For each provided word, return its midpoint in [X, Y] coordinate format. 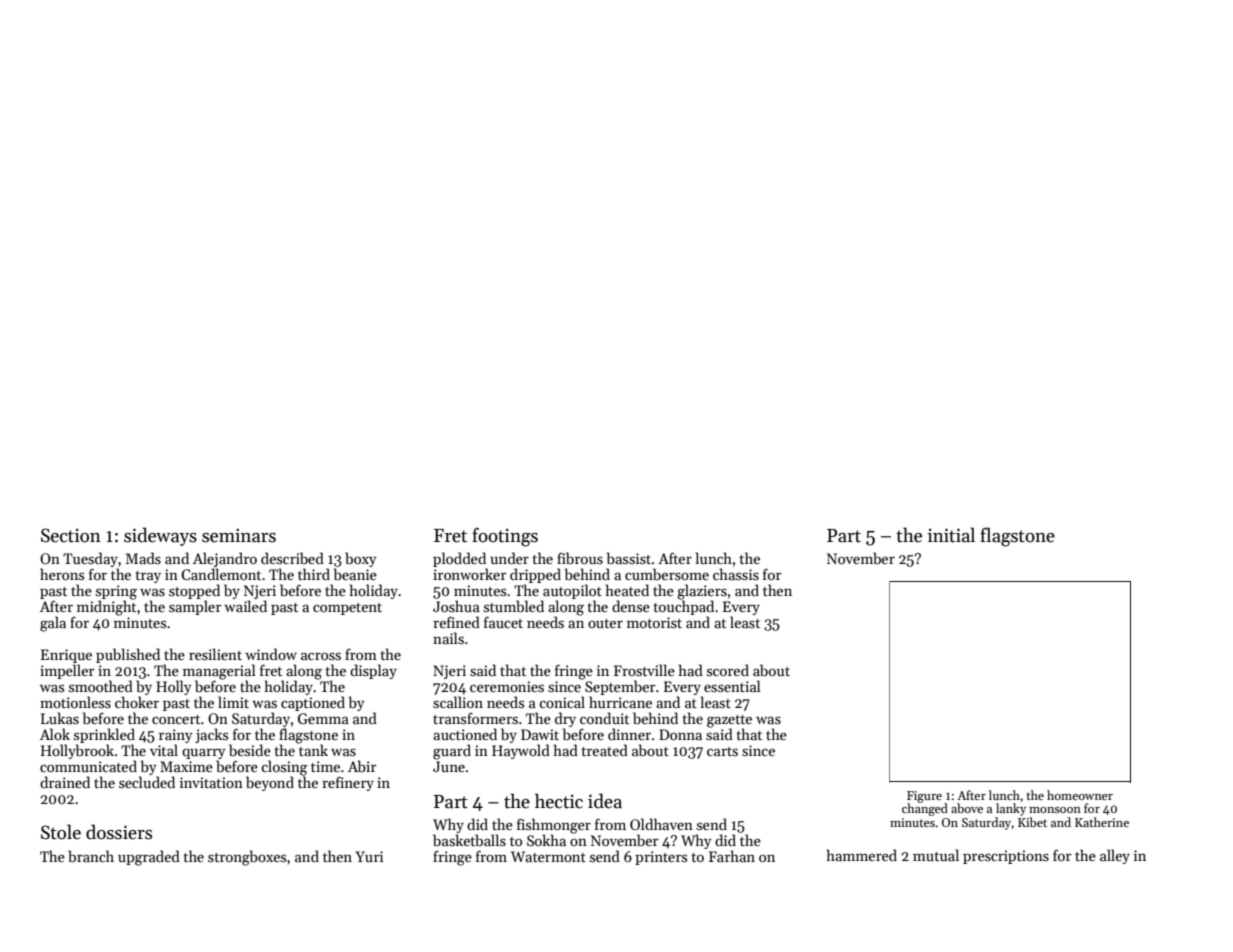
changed [925, 809]
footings [505, 537]
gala [53, 624]
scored [728, 670]
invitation [211, 782]
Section [71, 535]
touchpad [683, 607]
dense [631, 606]
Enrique [66, 656]
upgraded [149, 858]
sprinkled [104, 735]
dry [565, 719]
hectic [559, 801]
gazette [729, 721]
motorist [654, 622]
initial [951, 535]
